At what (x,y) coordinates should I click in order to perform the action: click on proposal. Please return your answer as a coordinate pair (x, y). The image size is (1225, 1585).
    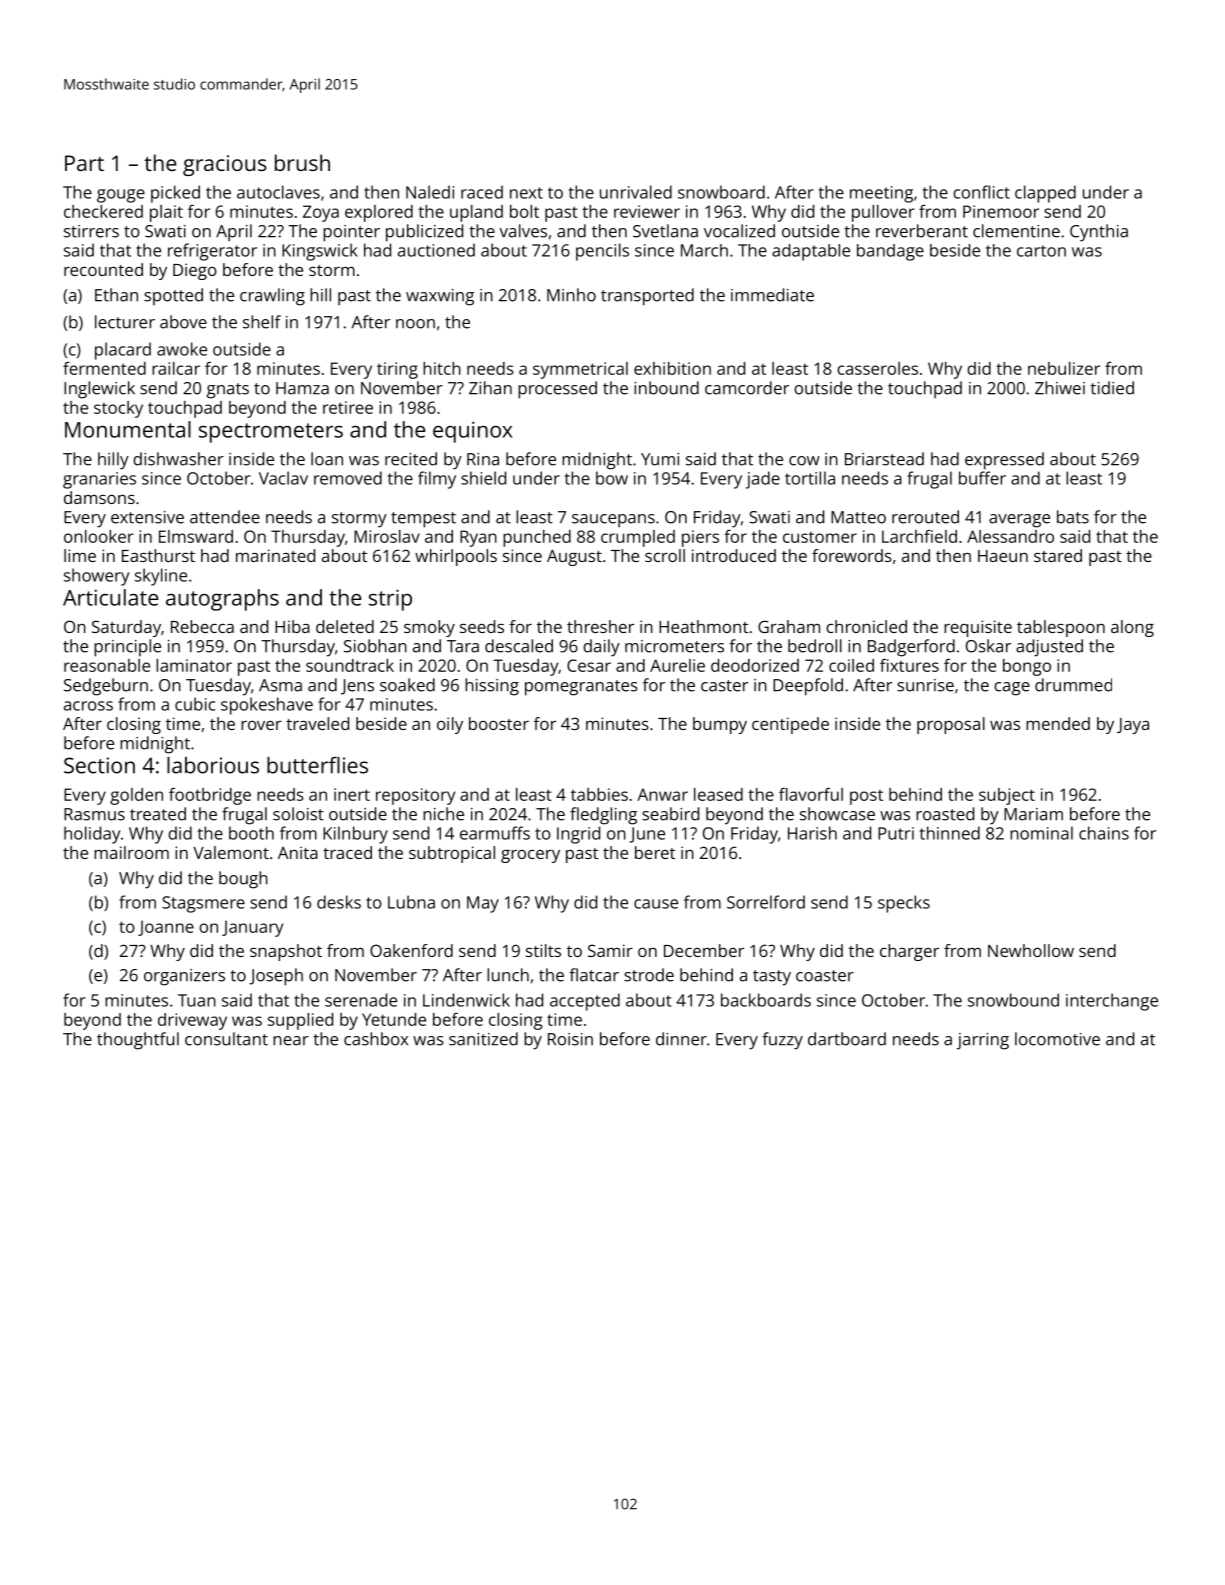
    Looking at the image, I should click on (951, 725).
